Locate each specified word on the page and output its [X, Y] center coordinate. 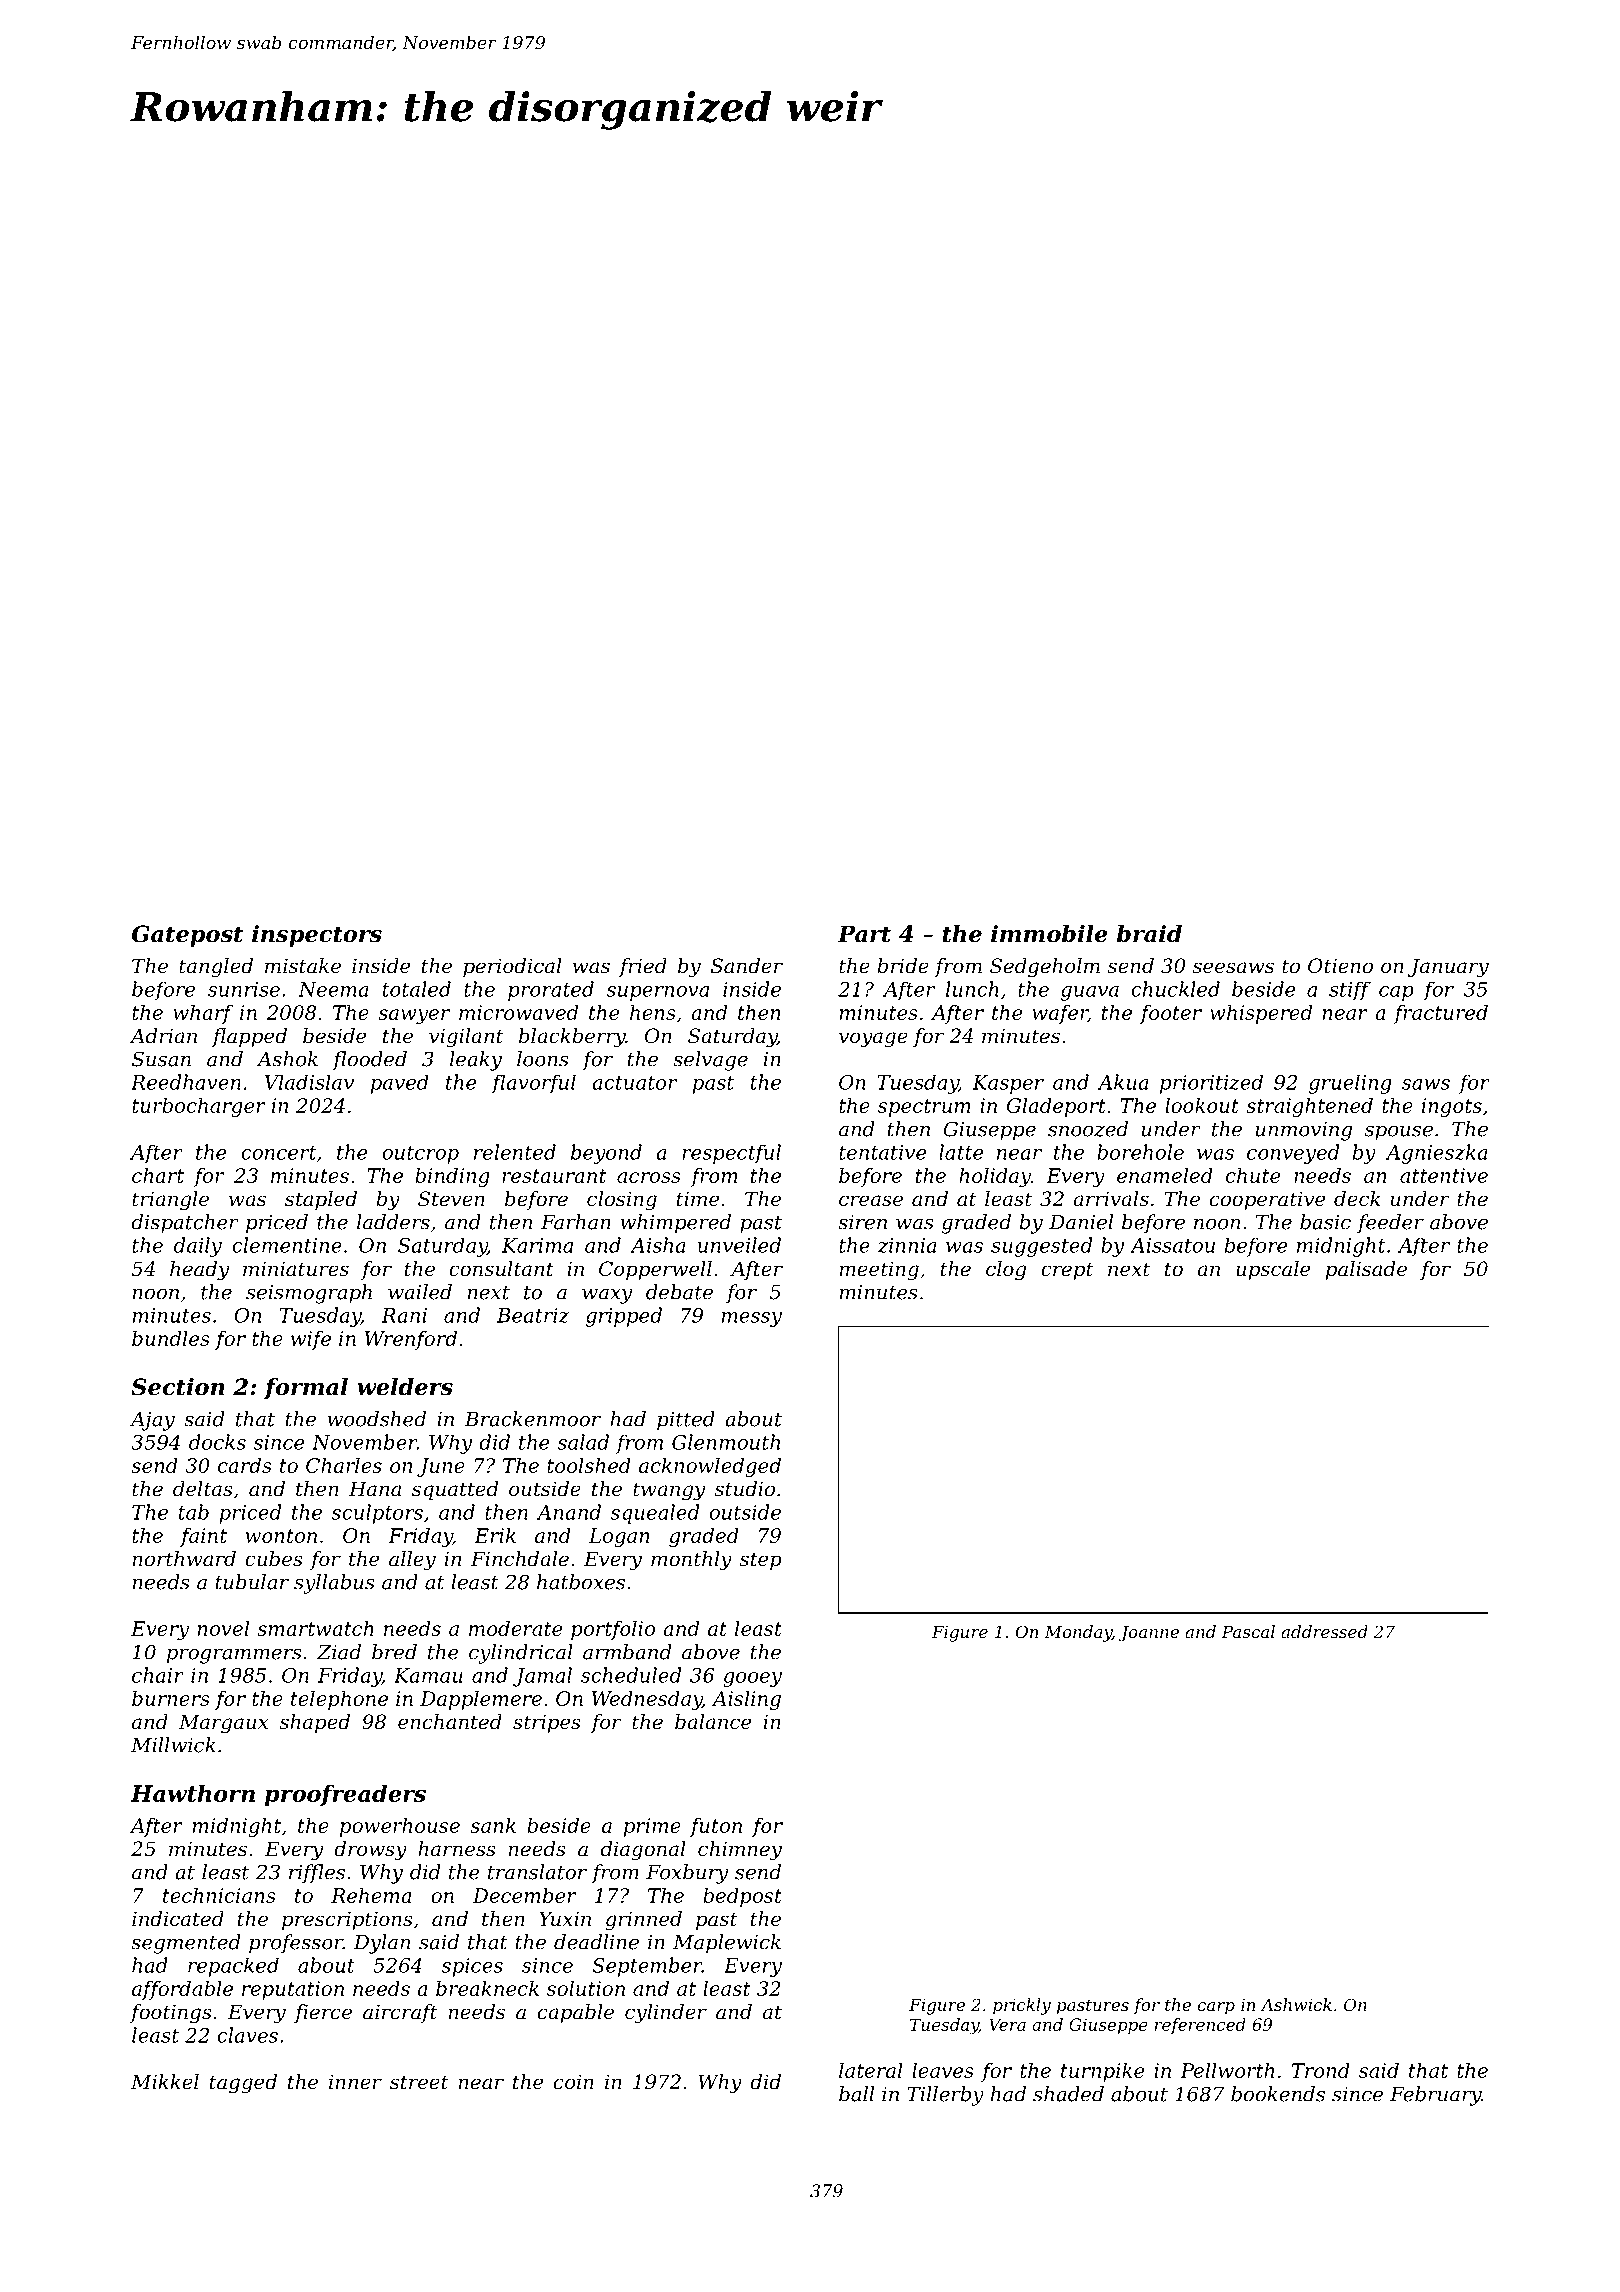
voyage [873, 1040]
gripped [624, 1317]
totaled [417, 989]
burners [171, 1698]
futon [716, 1827]
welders [405, 1387]
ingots [1452, 1107]
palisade [1366, 1270]
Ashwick [1296, 2004]
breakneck [487, 1988]
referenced [1200, 2026]
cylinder [666, 2014]
